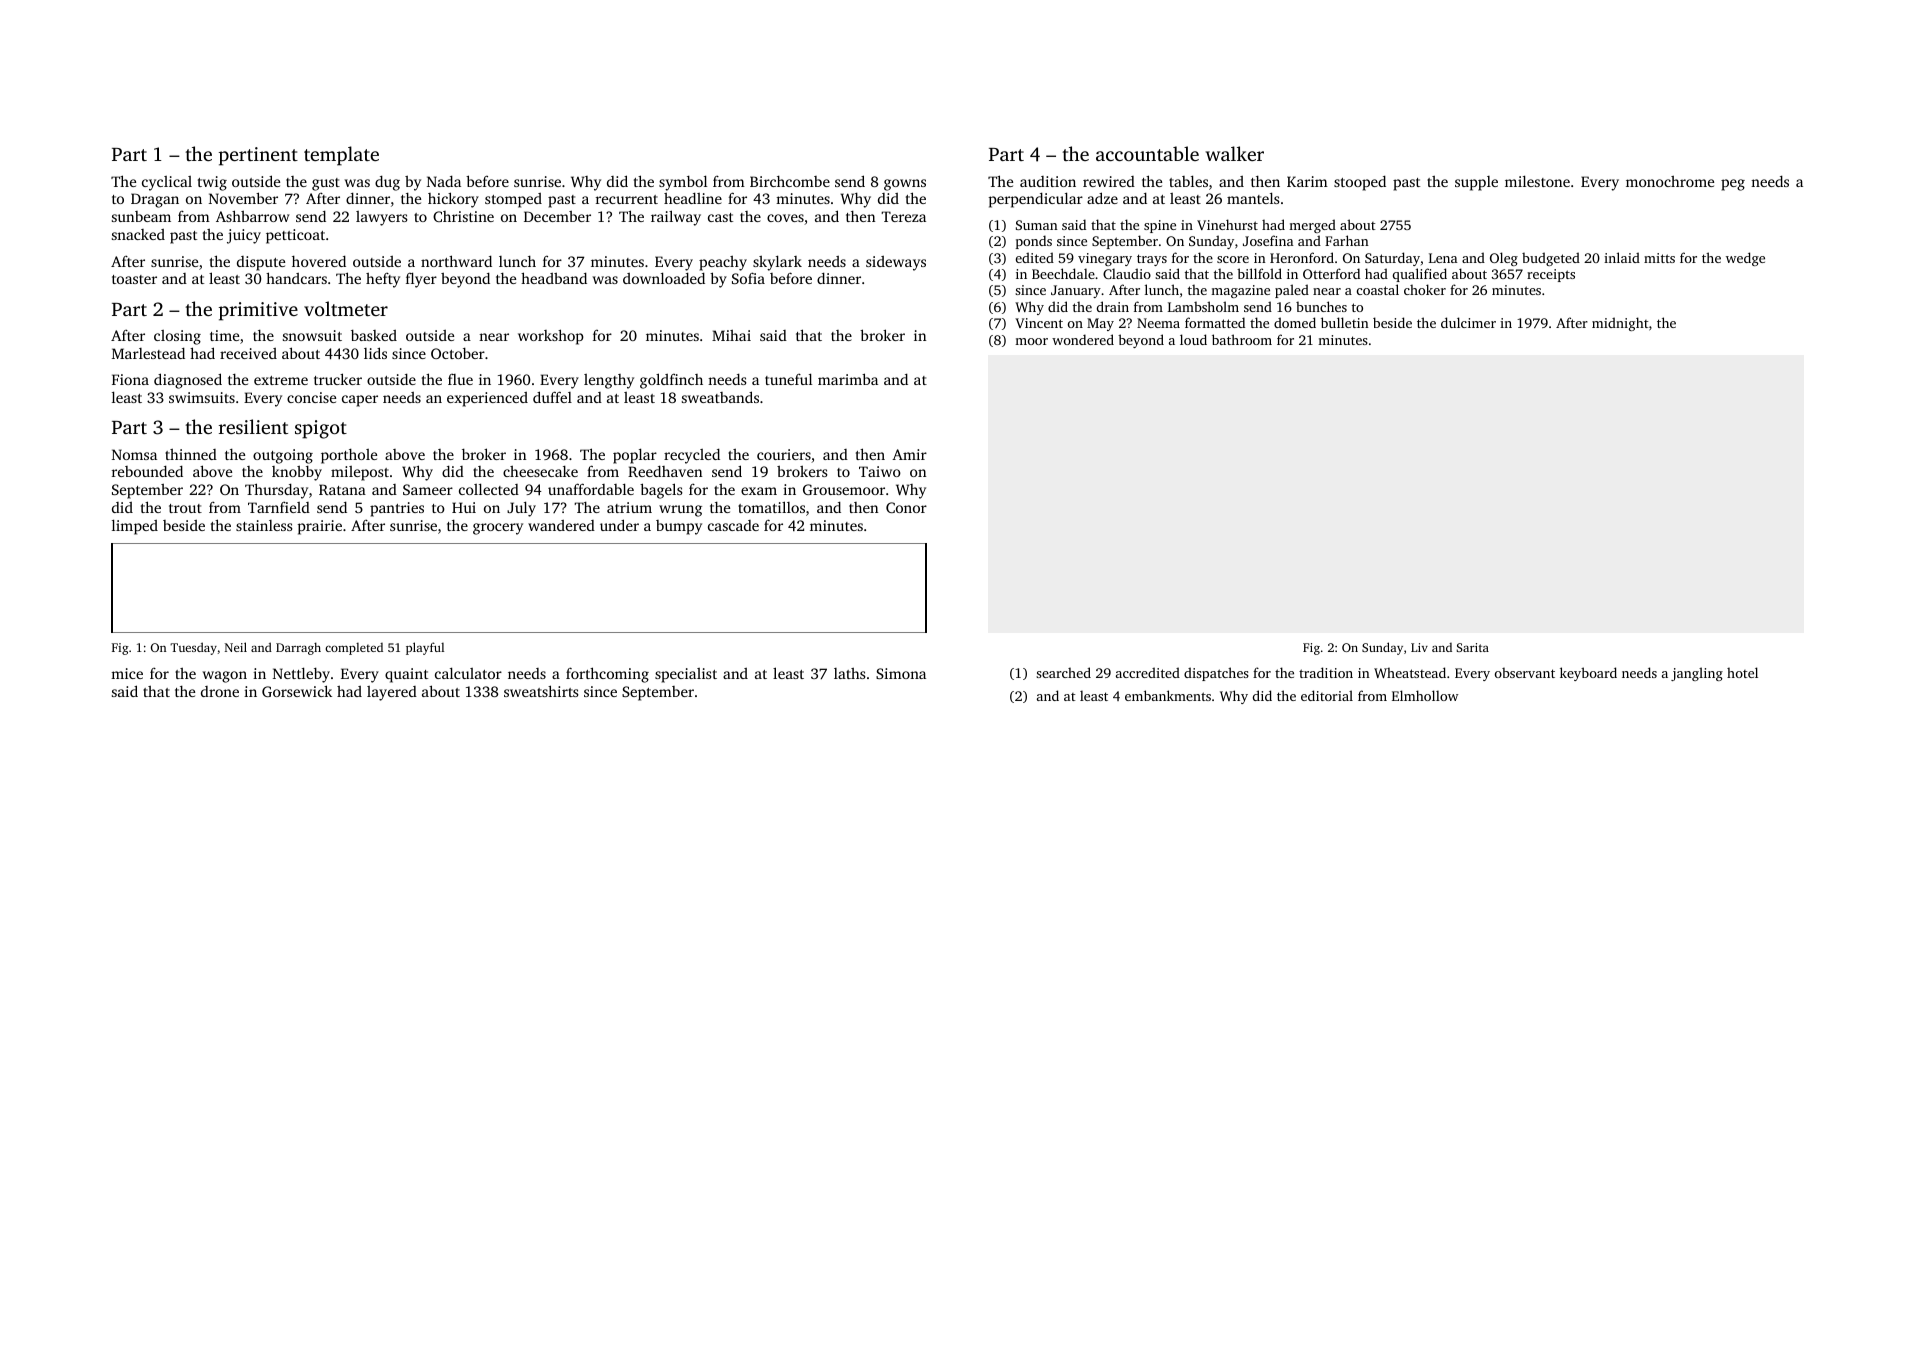 This screenshot has height=1354, width=1915. Describe the element at coordinates (1620, 324) in the screenshot. I see `midnight` at that location.
